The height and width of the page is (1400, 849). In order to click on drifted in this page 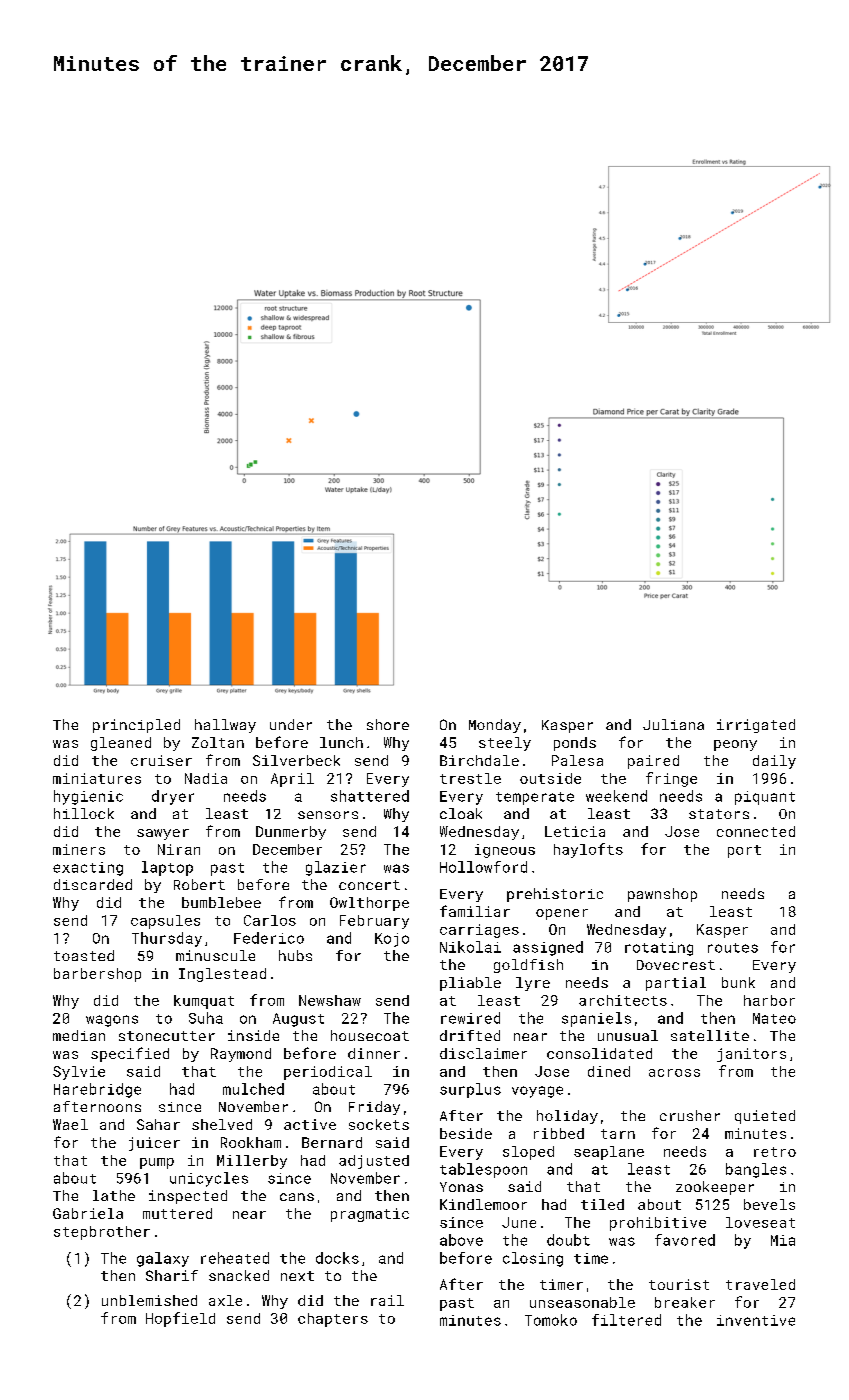, I will do `click(470, 1035)`.
